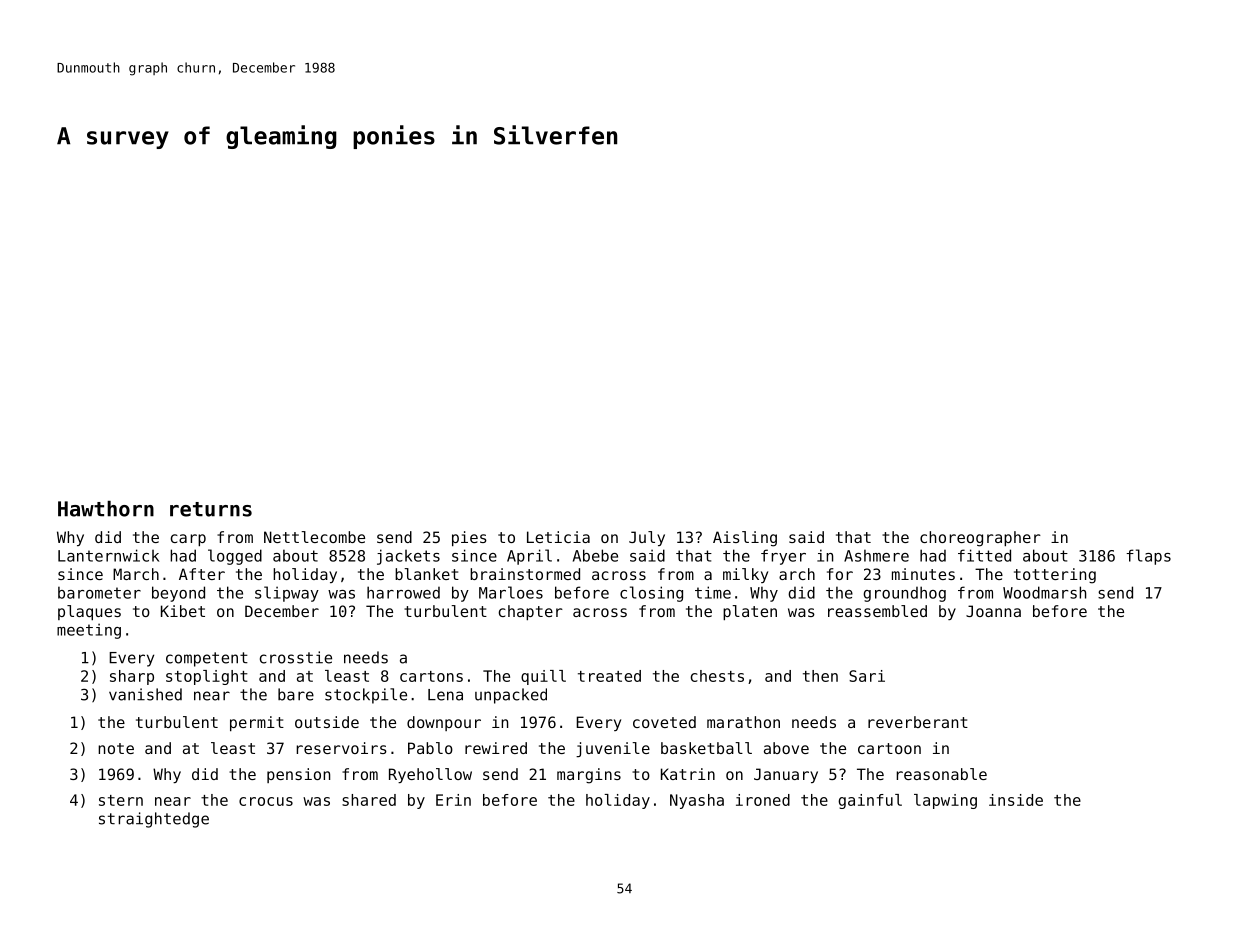 The width and height of the screenshot is (1233, 952). I want to click on flaps, so click(1148, 557).
